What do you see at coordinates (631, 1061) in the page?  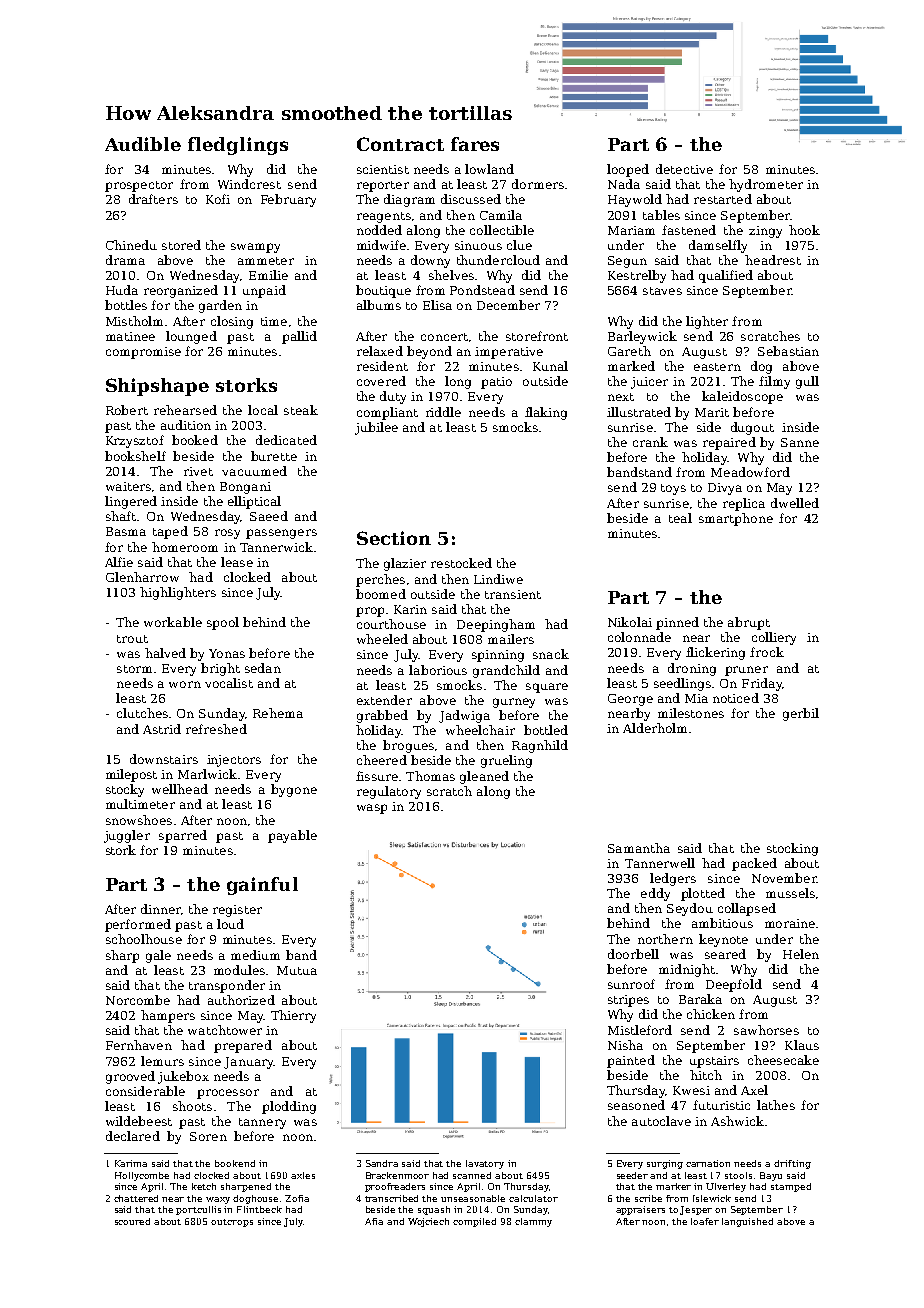 I see `painted` at bounding box center [631, 1061].
